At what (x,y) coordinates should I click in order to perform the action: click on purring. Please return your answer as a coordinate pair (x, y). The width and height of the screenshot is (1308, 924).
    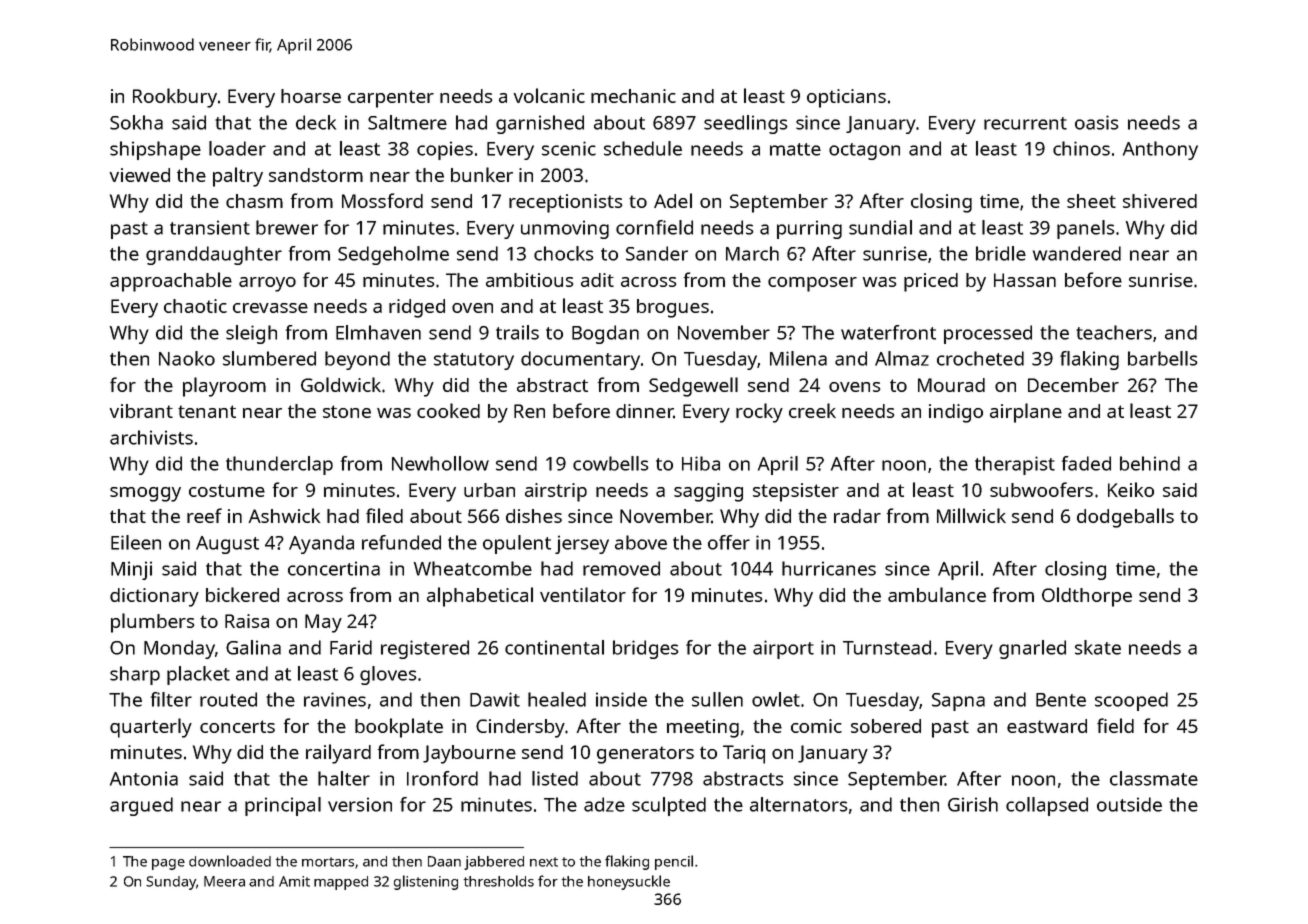
    Looking at the image, I should click on (809, 229).
